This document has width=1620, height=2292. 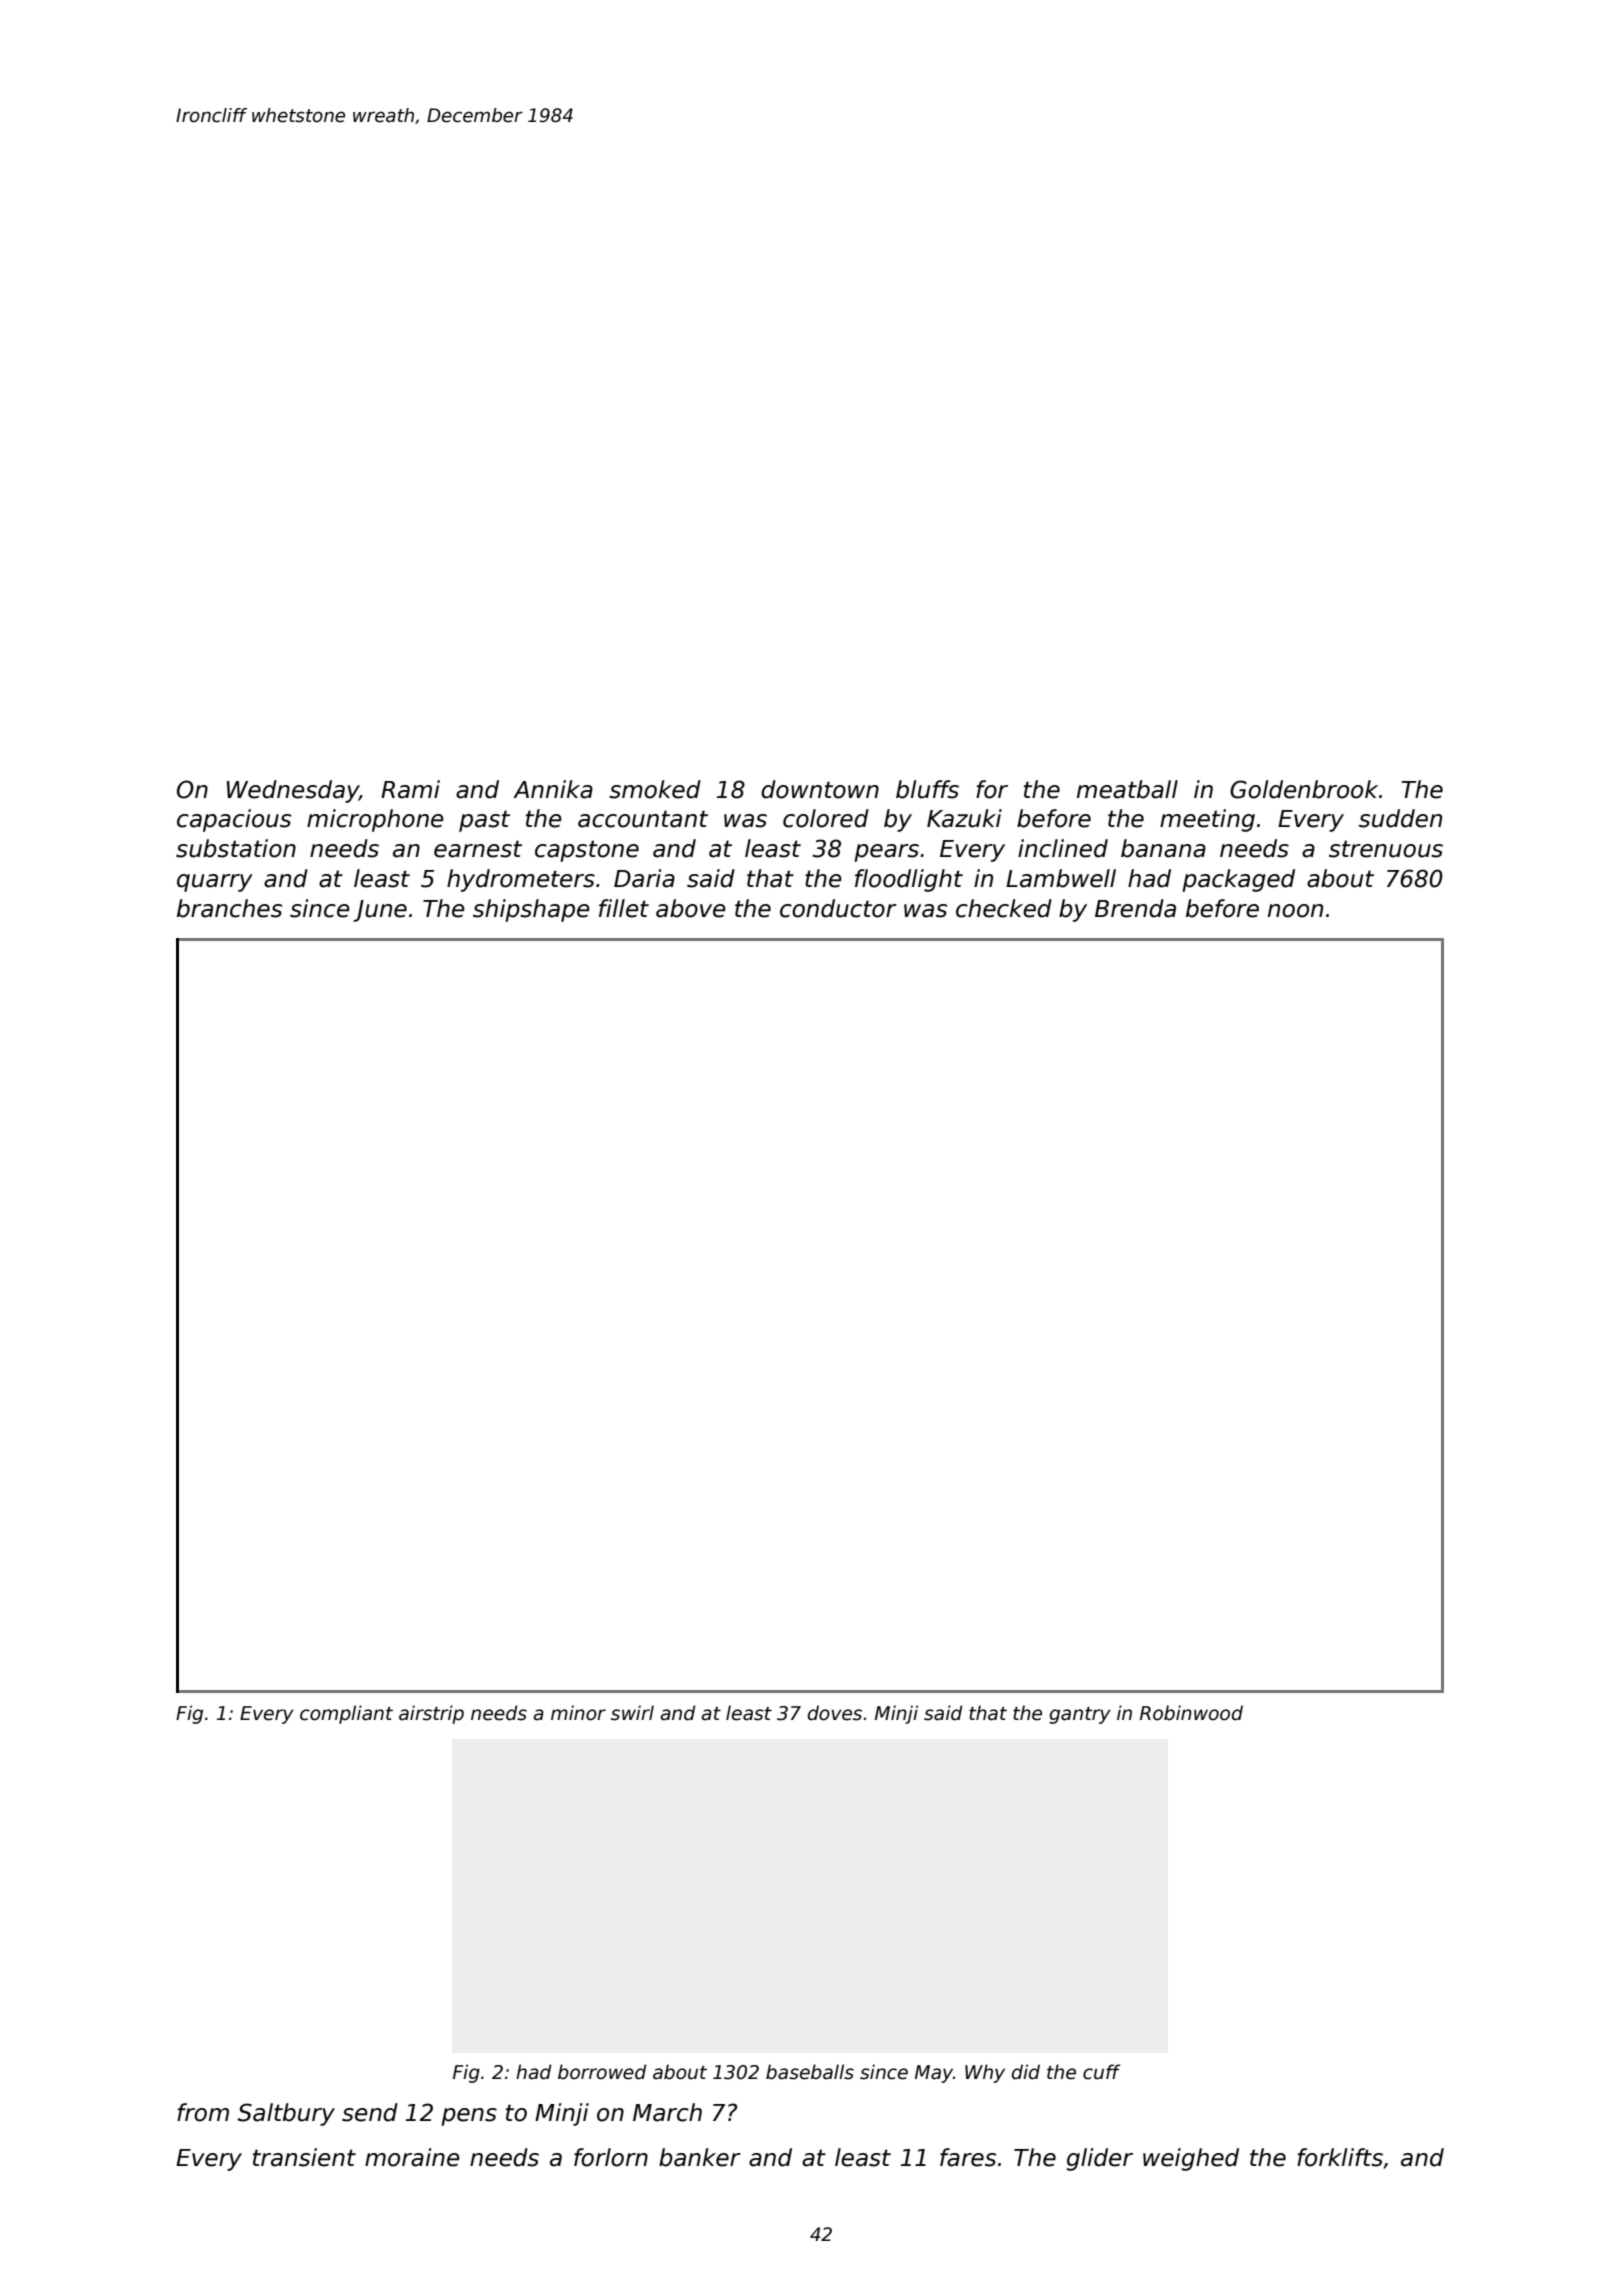 I want to click on airstrip, so click(x=431, y=1714).
